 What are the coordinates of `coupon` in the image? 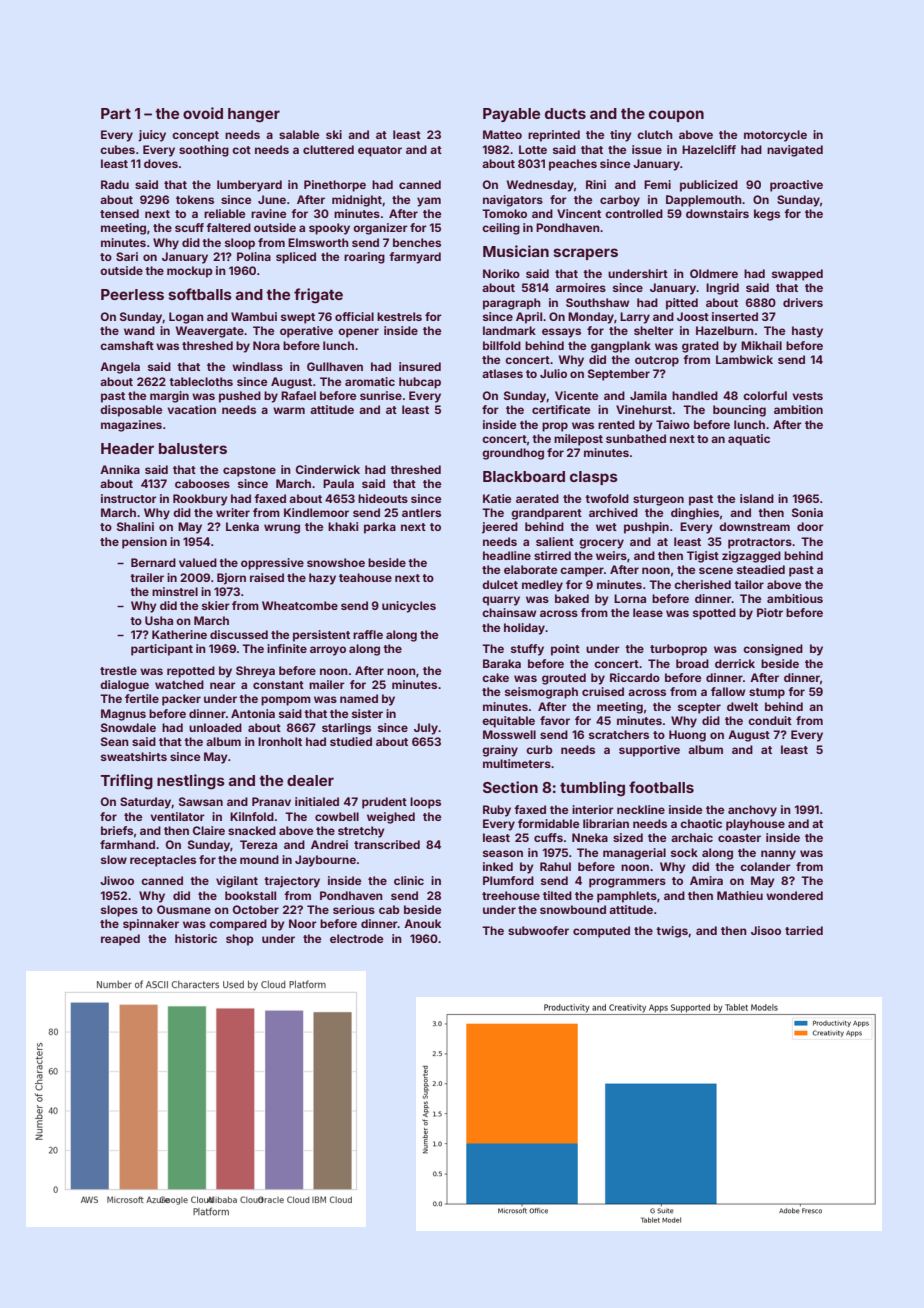 It's located at (676, 116).
